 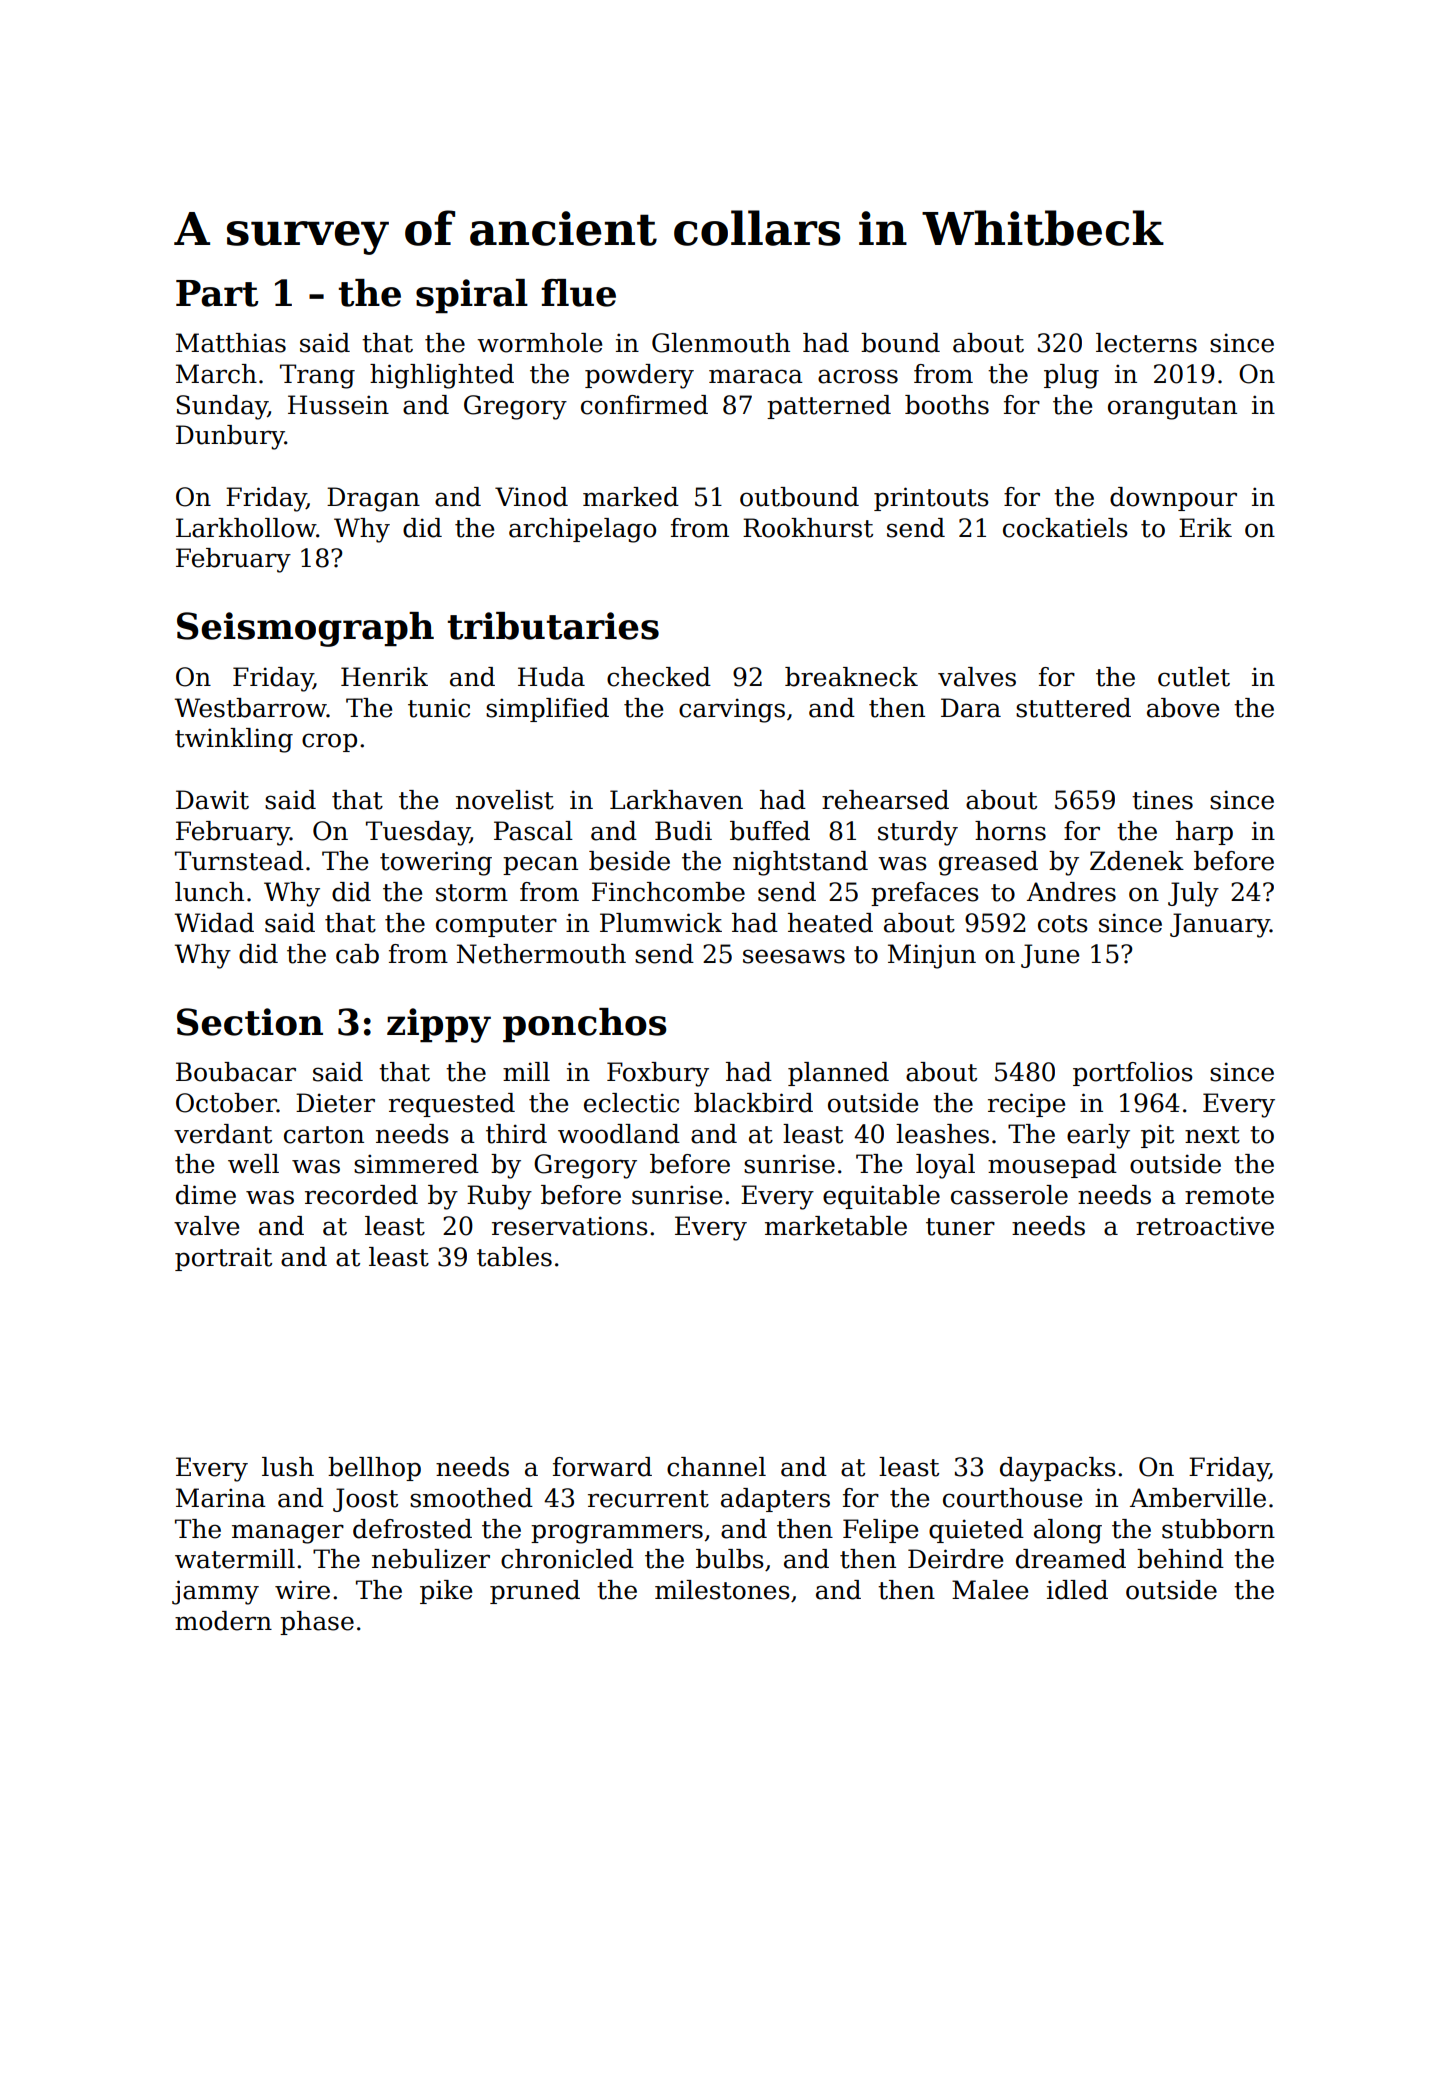 I want to click on milestones, so click(x=722, y=1590).
